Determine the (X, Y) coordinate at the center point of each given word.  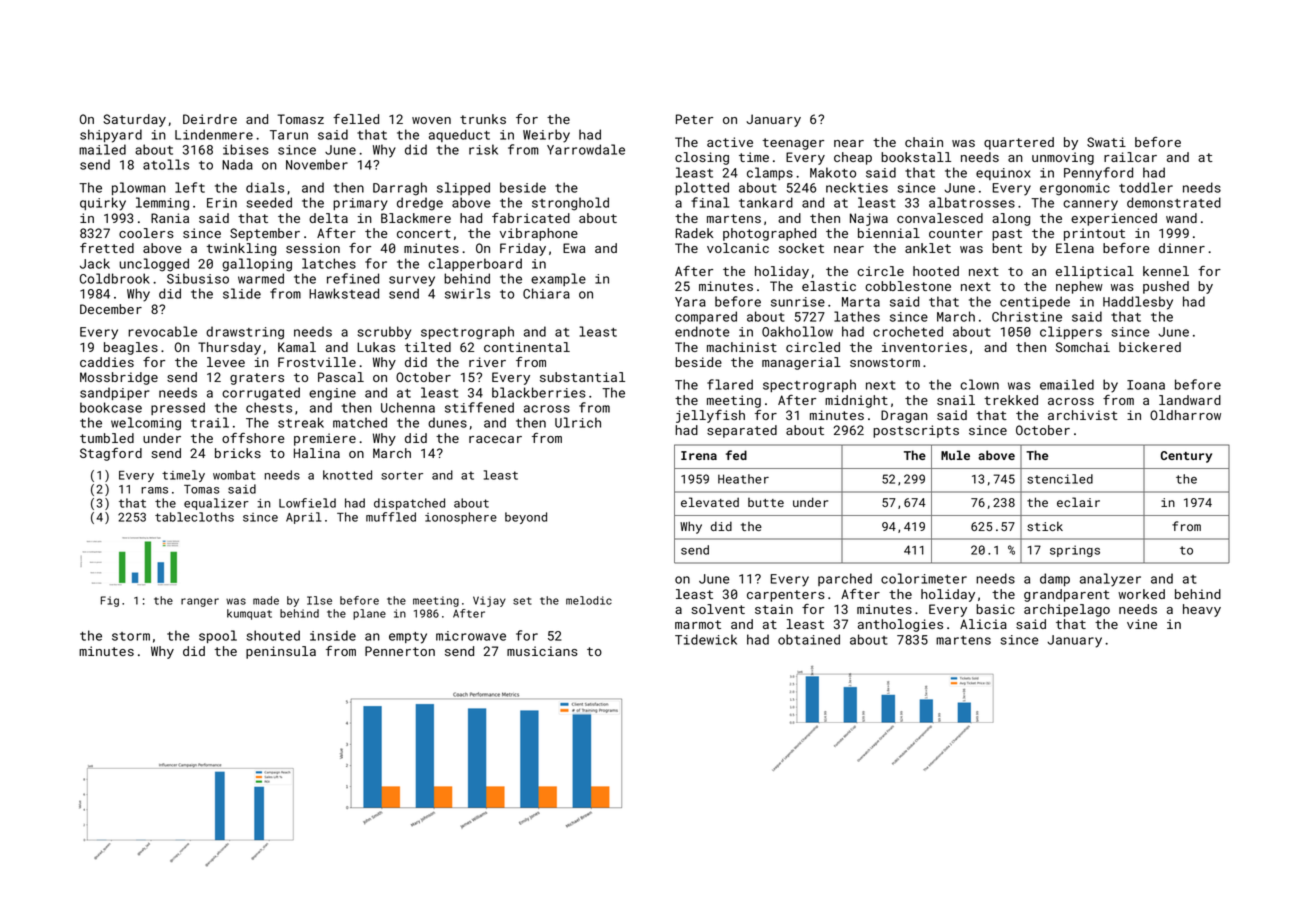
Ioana (1146, 385)
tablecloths (194, 517)
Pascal (341, 377)
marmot (698, 624)
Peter (694, 119)
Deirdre (210, 119)
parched (845, 579)
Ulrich (578, 422)
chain (924, 142)
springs (1075, 551)
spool (218, 636)
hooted (936, 271)
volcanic (738, 248)
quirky (103, 204)
